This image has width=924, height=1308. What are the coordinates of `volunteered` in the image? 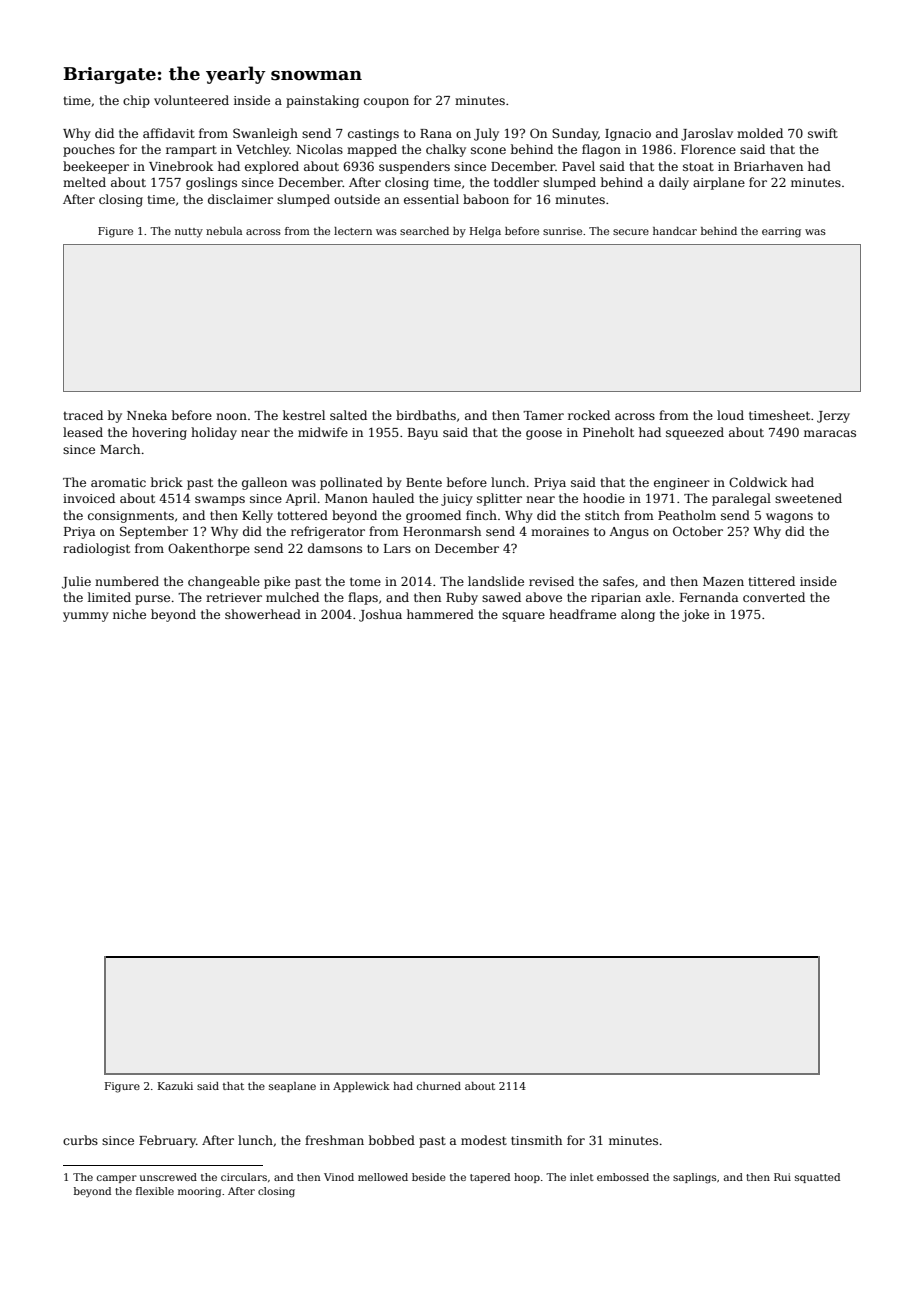 It's located at (191, 100).
